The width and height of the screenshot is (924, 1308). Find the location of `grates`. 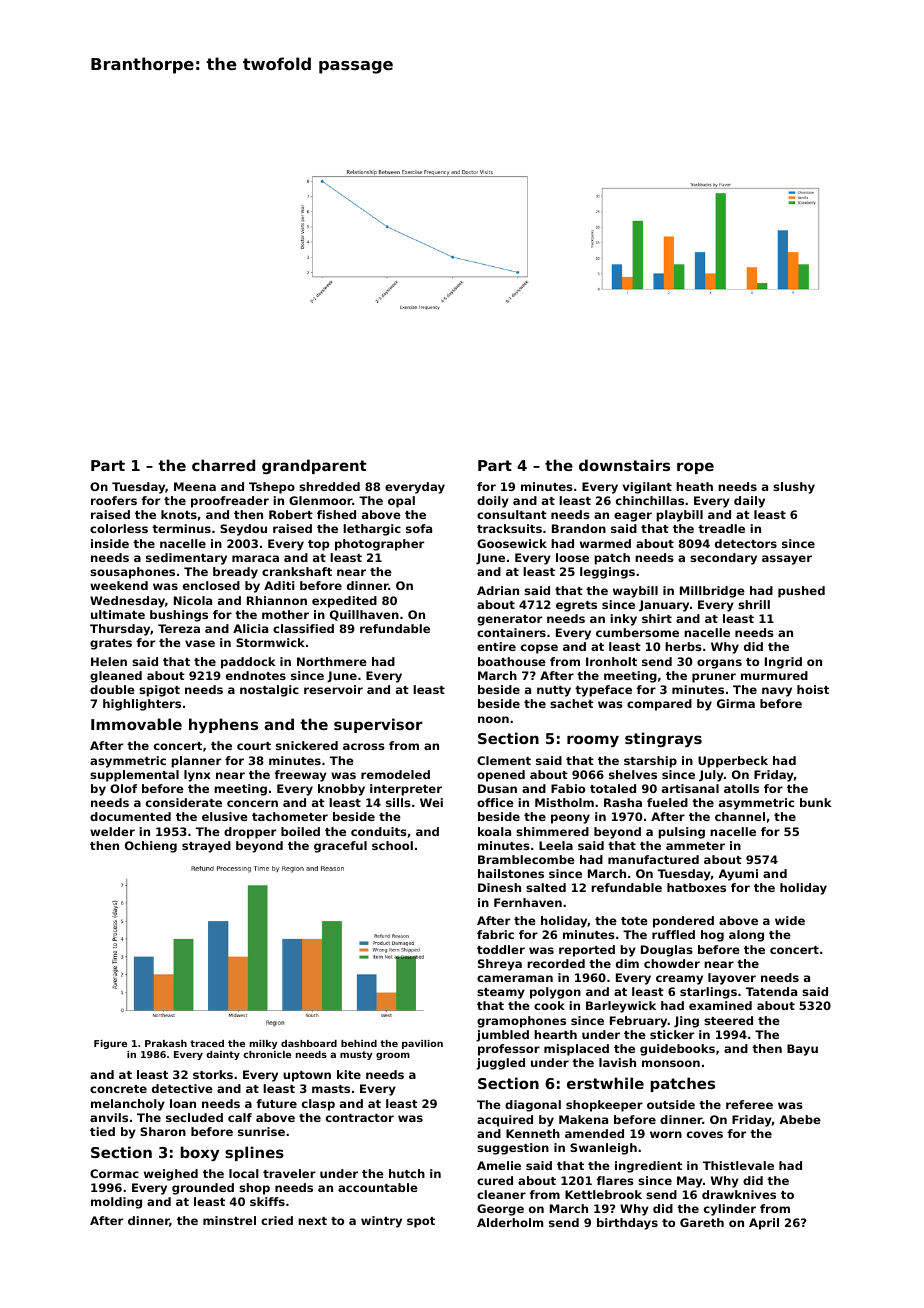

grates is located at coordinates (111, 644).
